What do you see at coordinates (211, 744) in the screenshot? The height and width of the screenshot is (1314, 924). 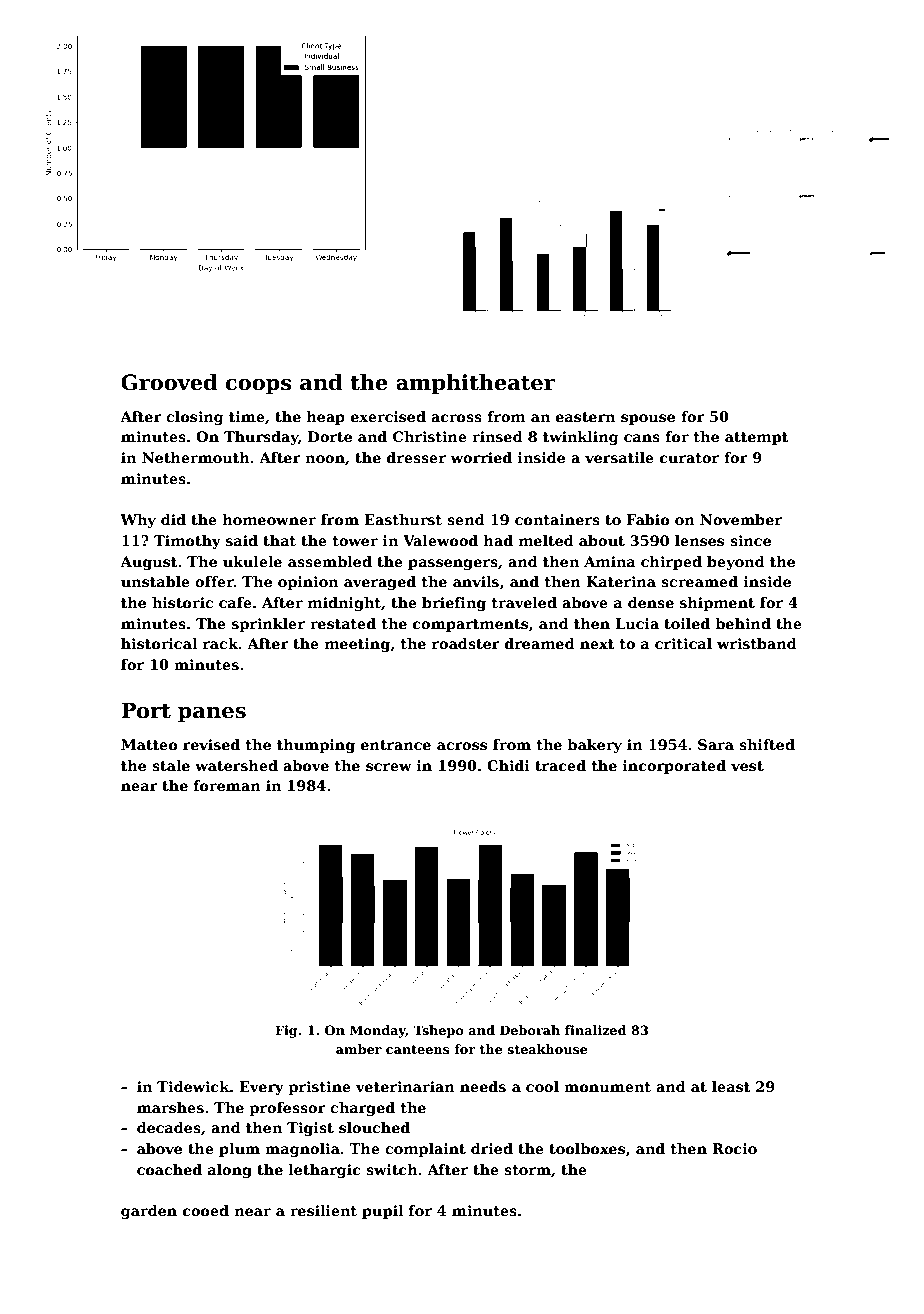 I see `revised` at bounding box center [211, 744].
